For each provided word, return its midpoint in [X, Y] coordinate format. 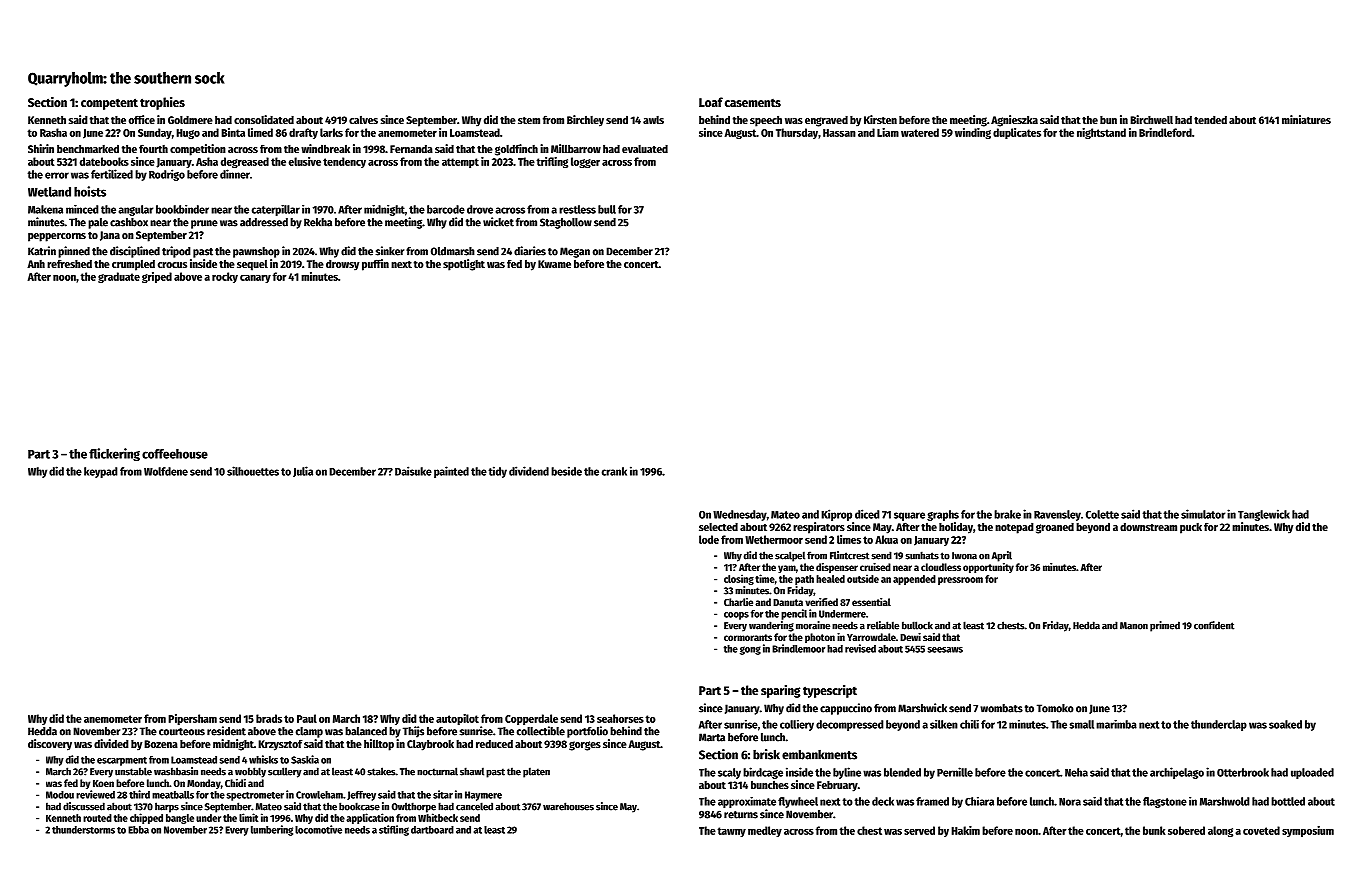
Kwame [554, 264]
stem [529, 120]
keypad [101, 472]
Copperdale [531, 719]
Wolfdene [166, 471]
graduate [119, 277]
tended [1210, 120]
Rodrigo [167, 175]
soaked [1285, 724]
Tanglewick [1264, 515]
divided [111, 743]
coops [736, 616]
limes [849, 539]
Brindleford [1165, 132]
